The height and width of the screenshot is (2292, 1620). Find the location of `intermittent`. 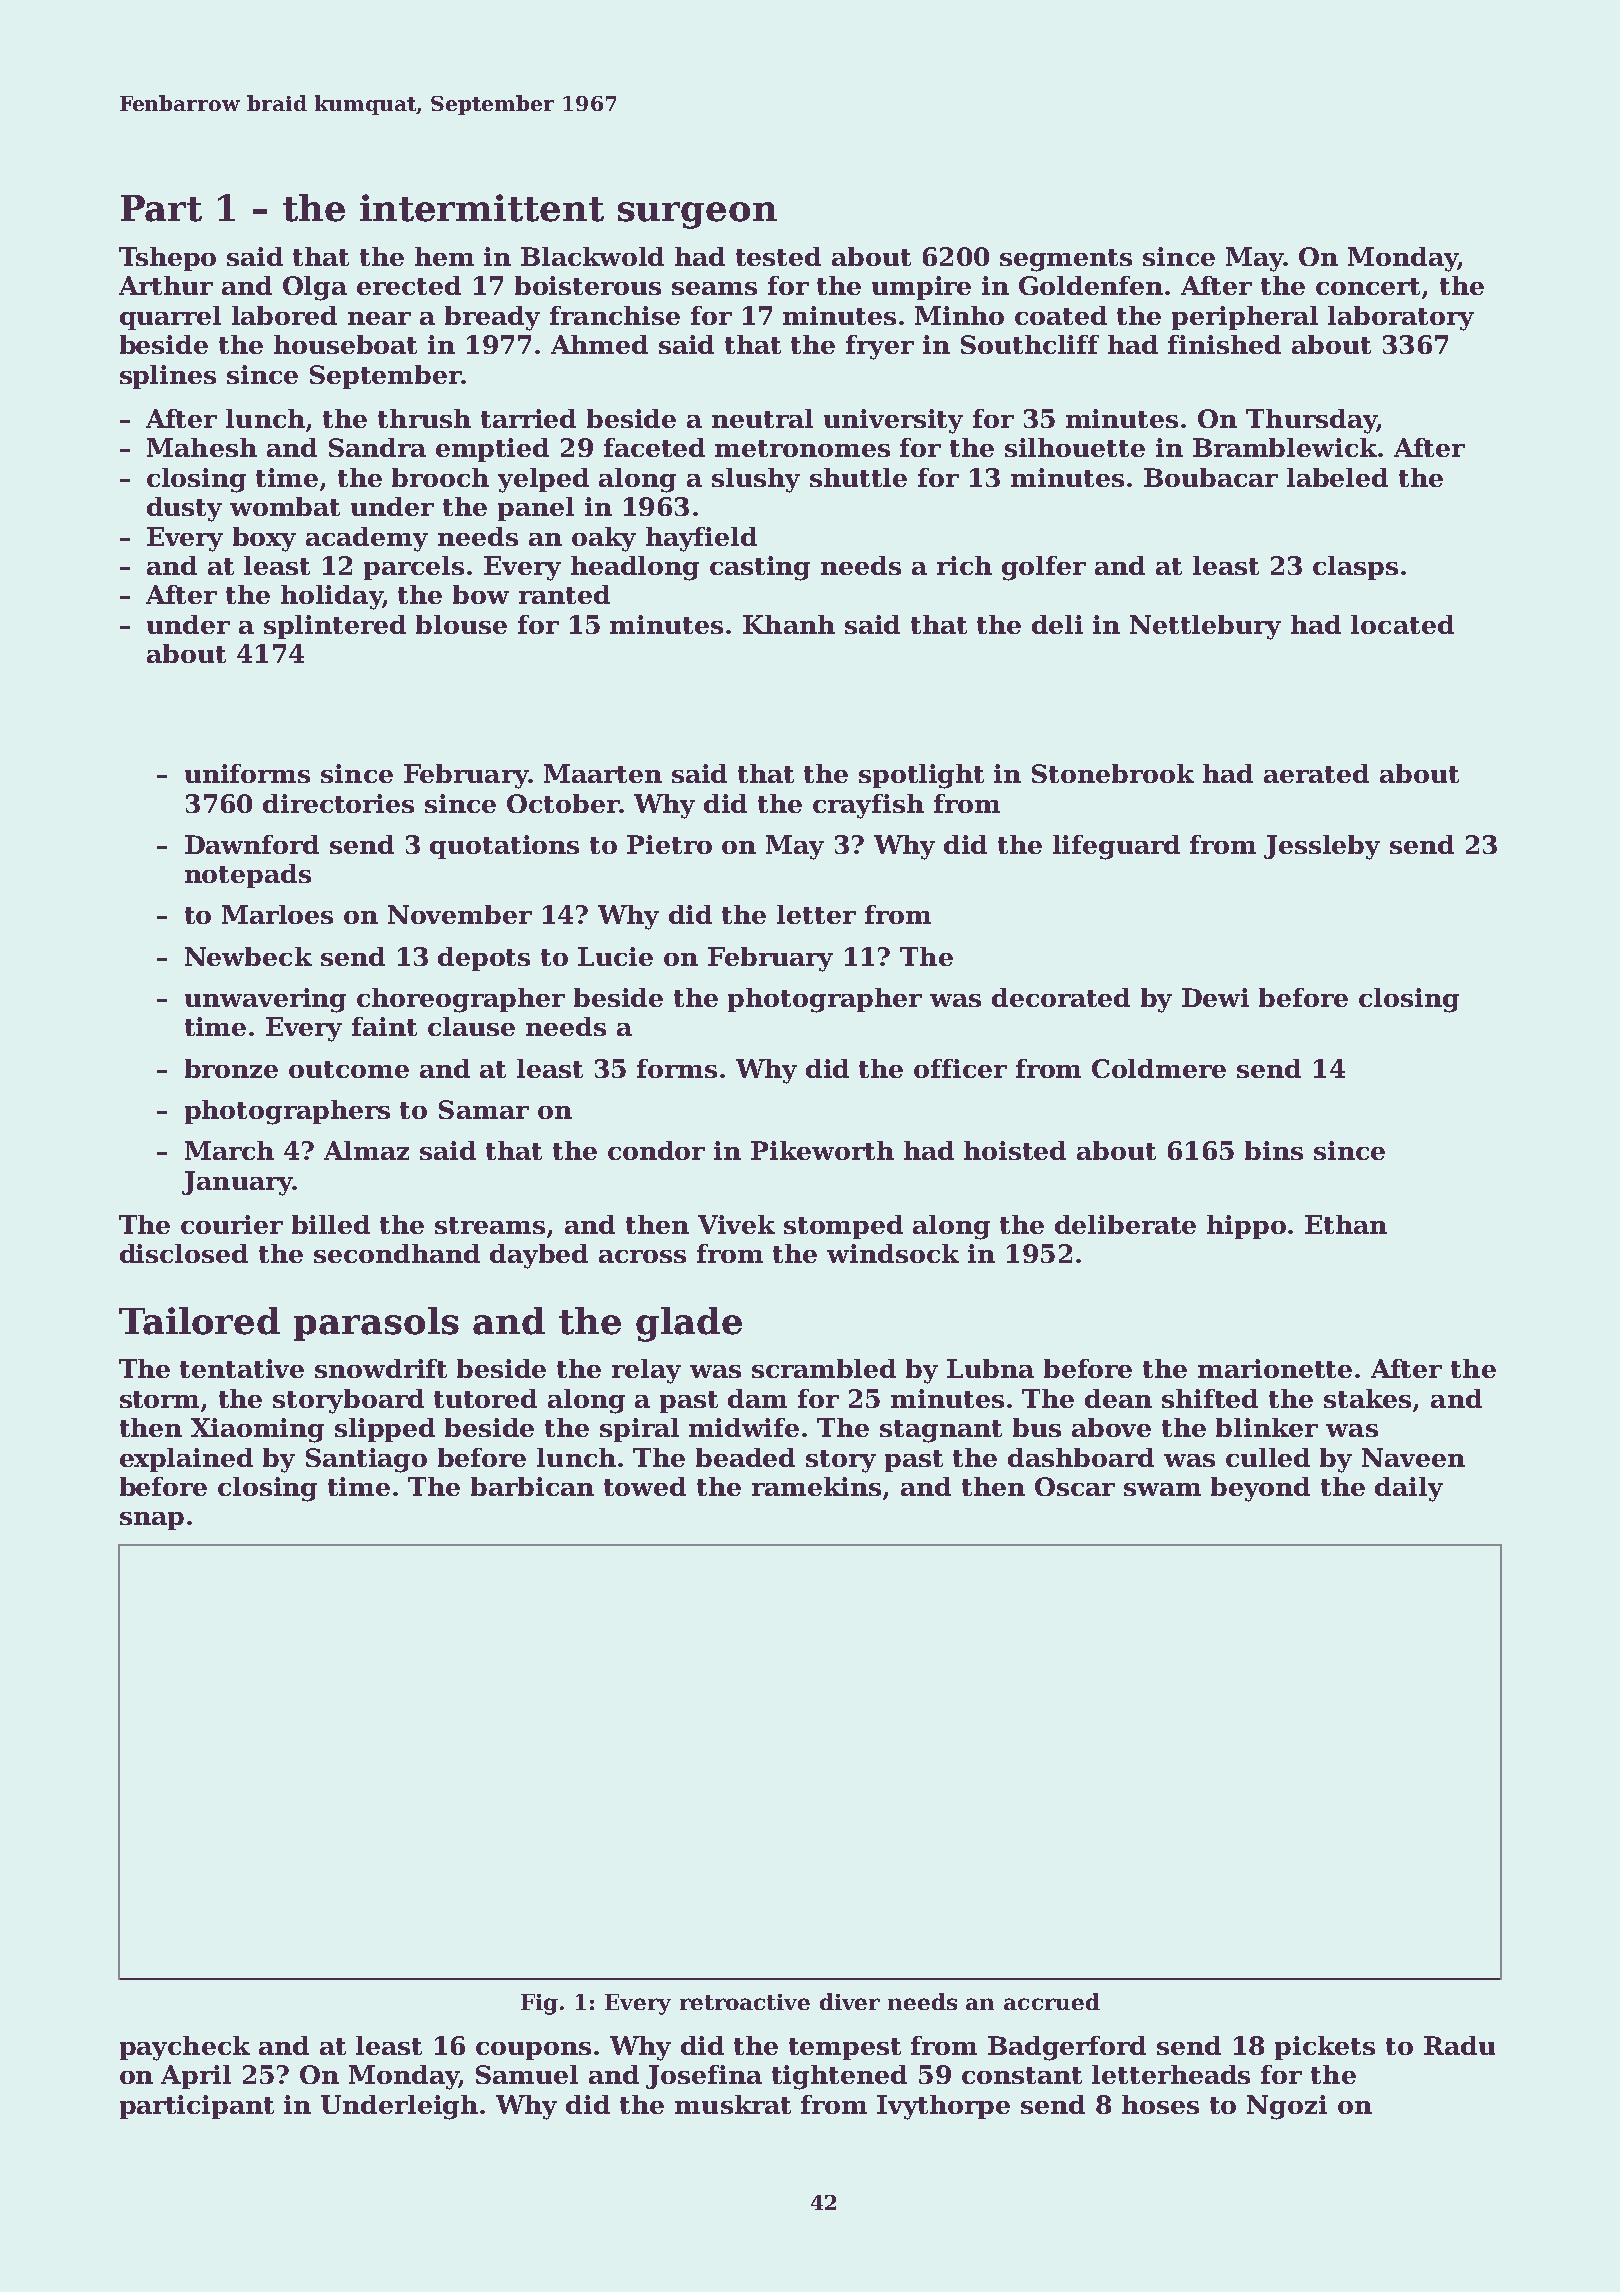

intermittent is located at coordinates (482, 208).
